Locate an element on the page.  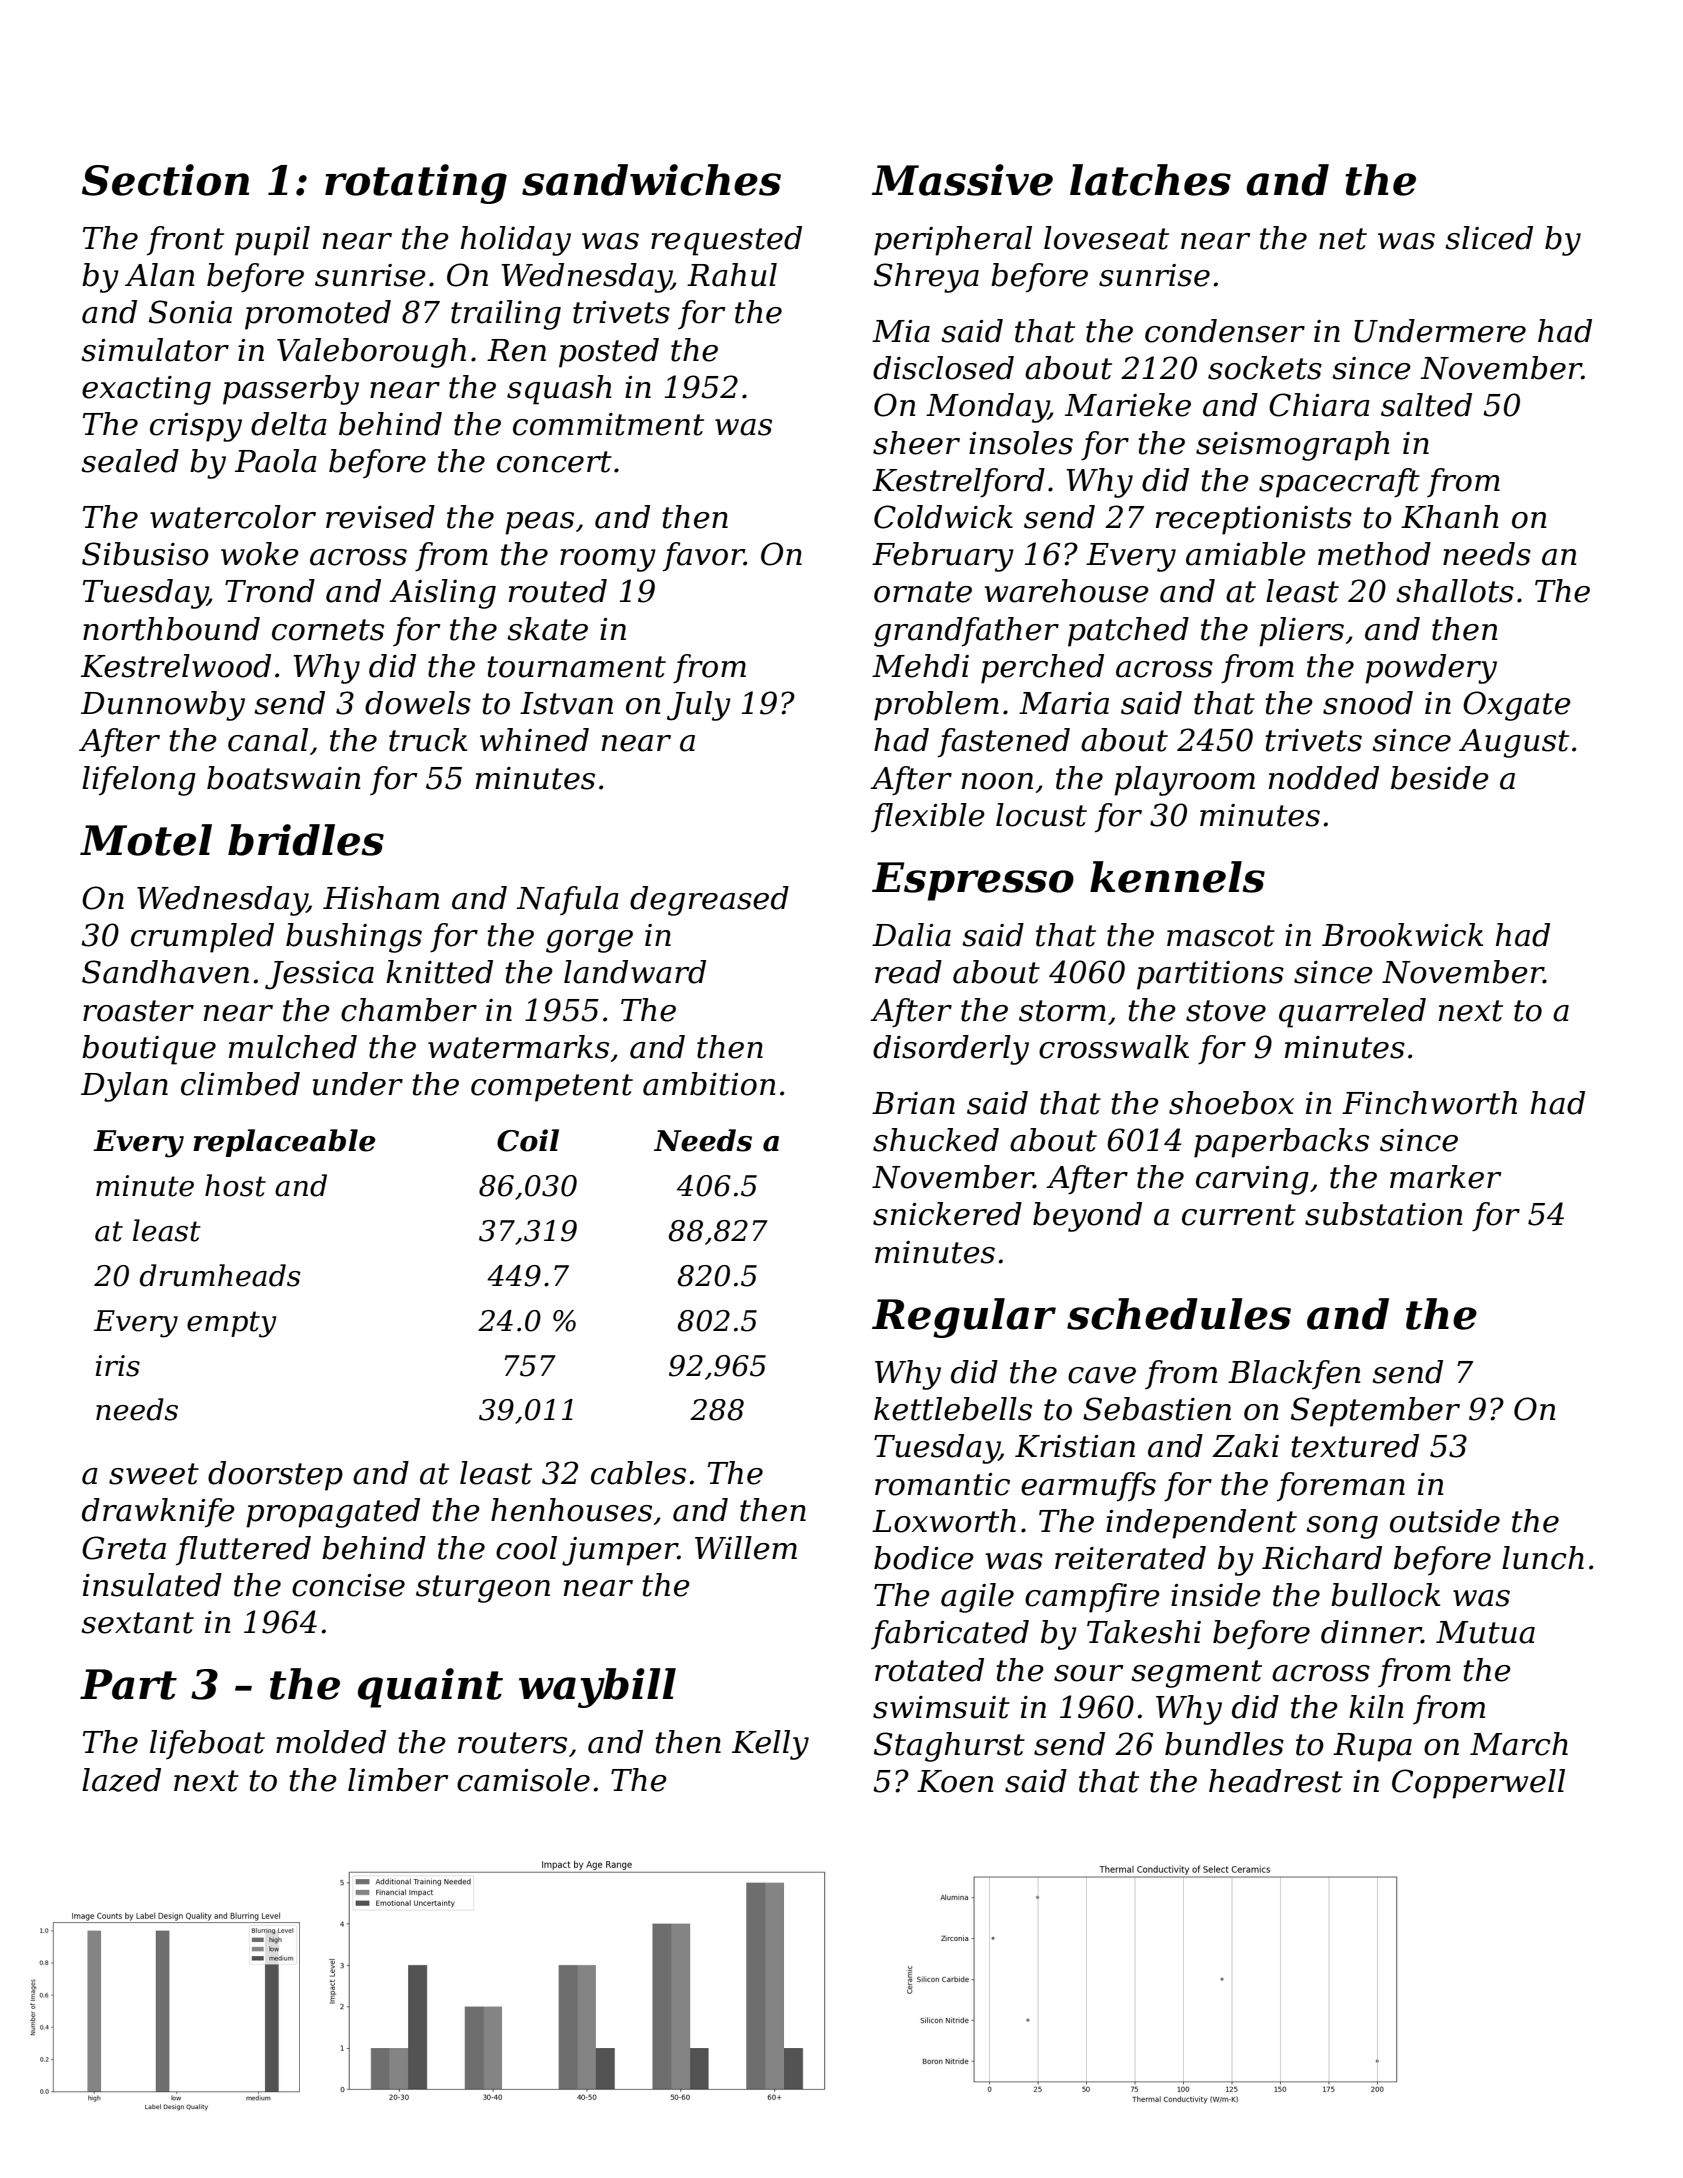
limber is located at coordinates (398, 1780).
